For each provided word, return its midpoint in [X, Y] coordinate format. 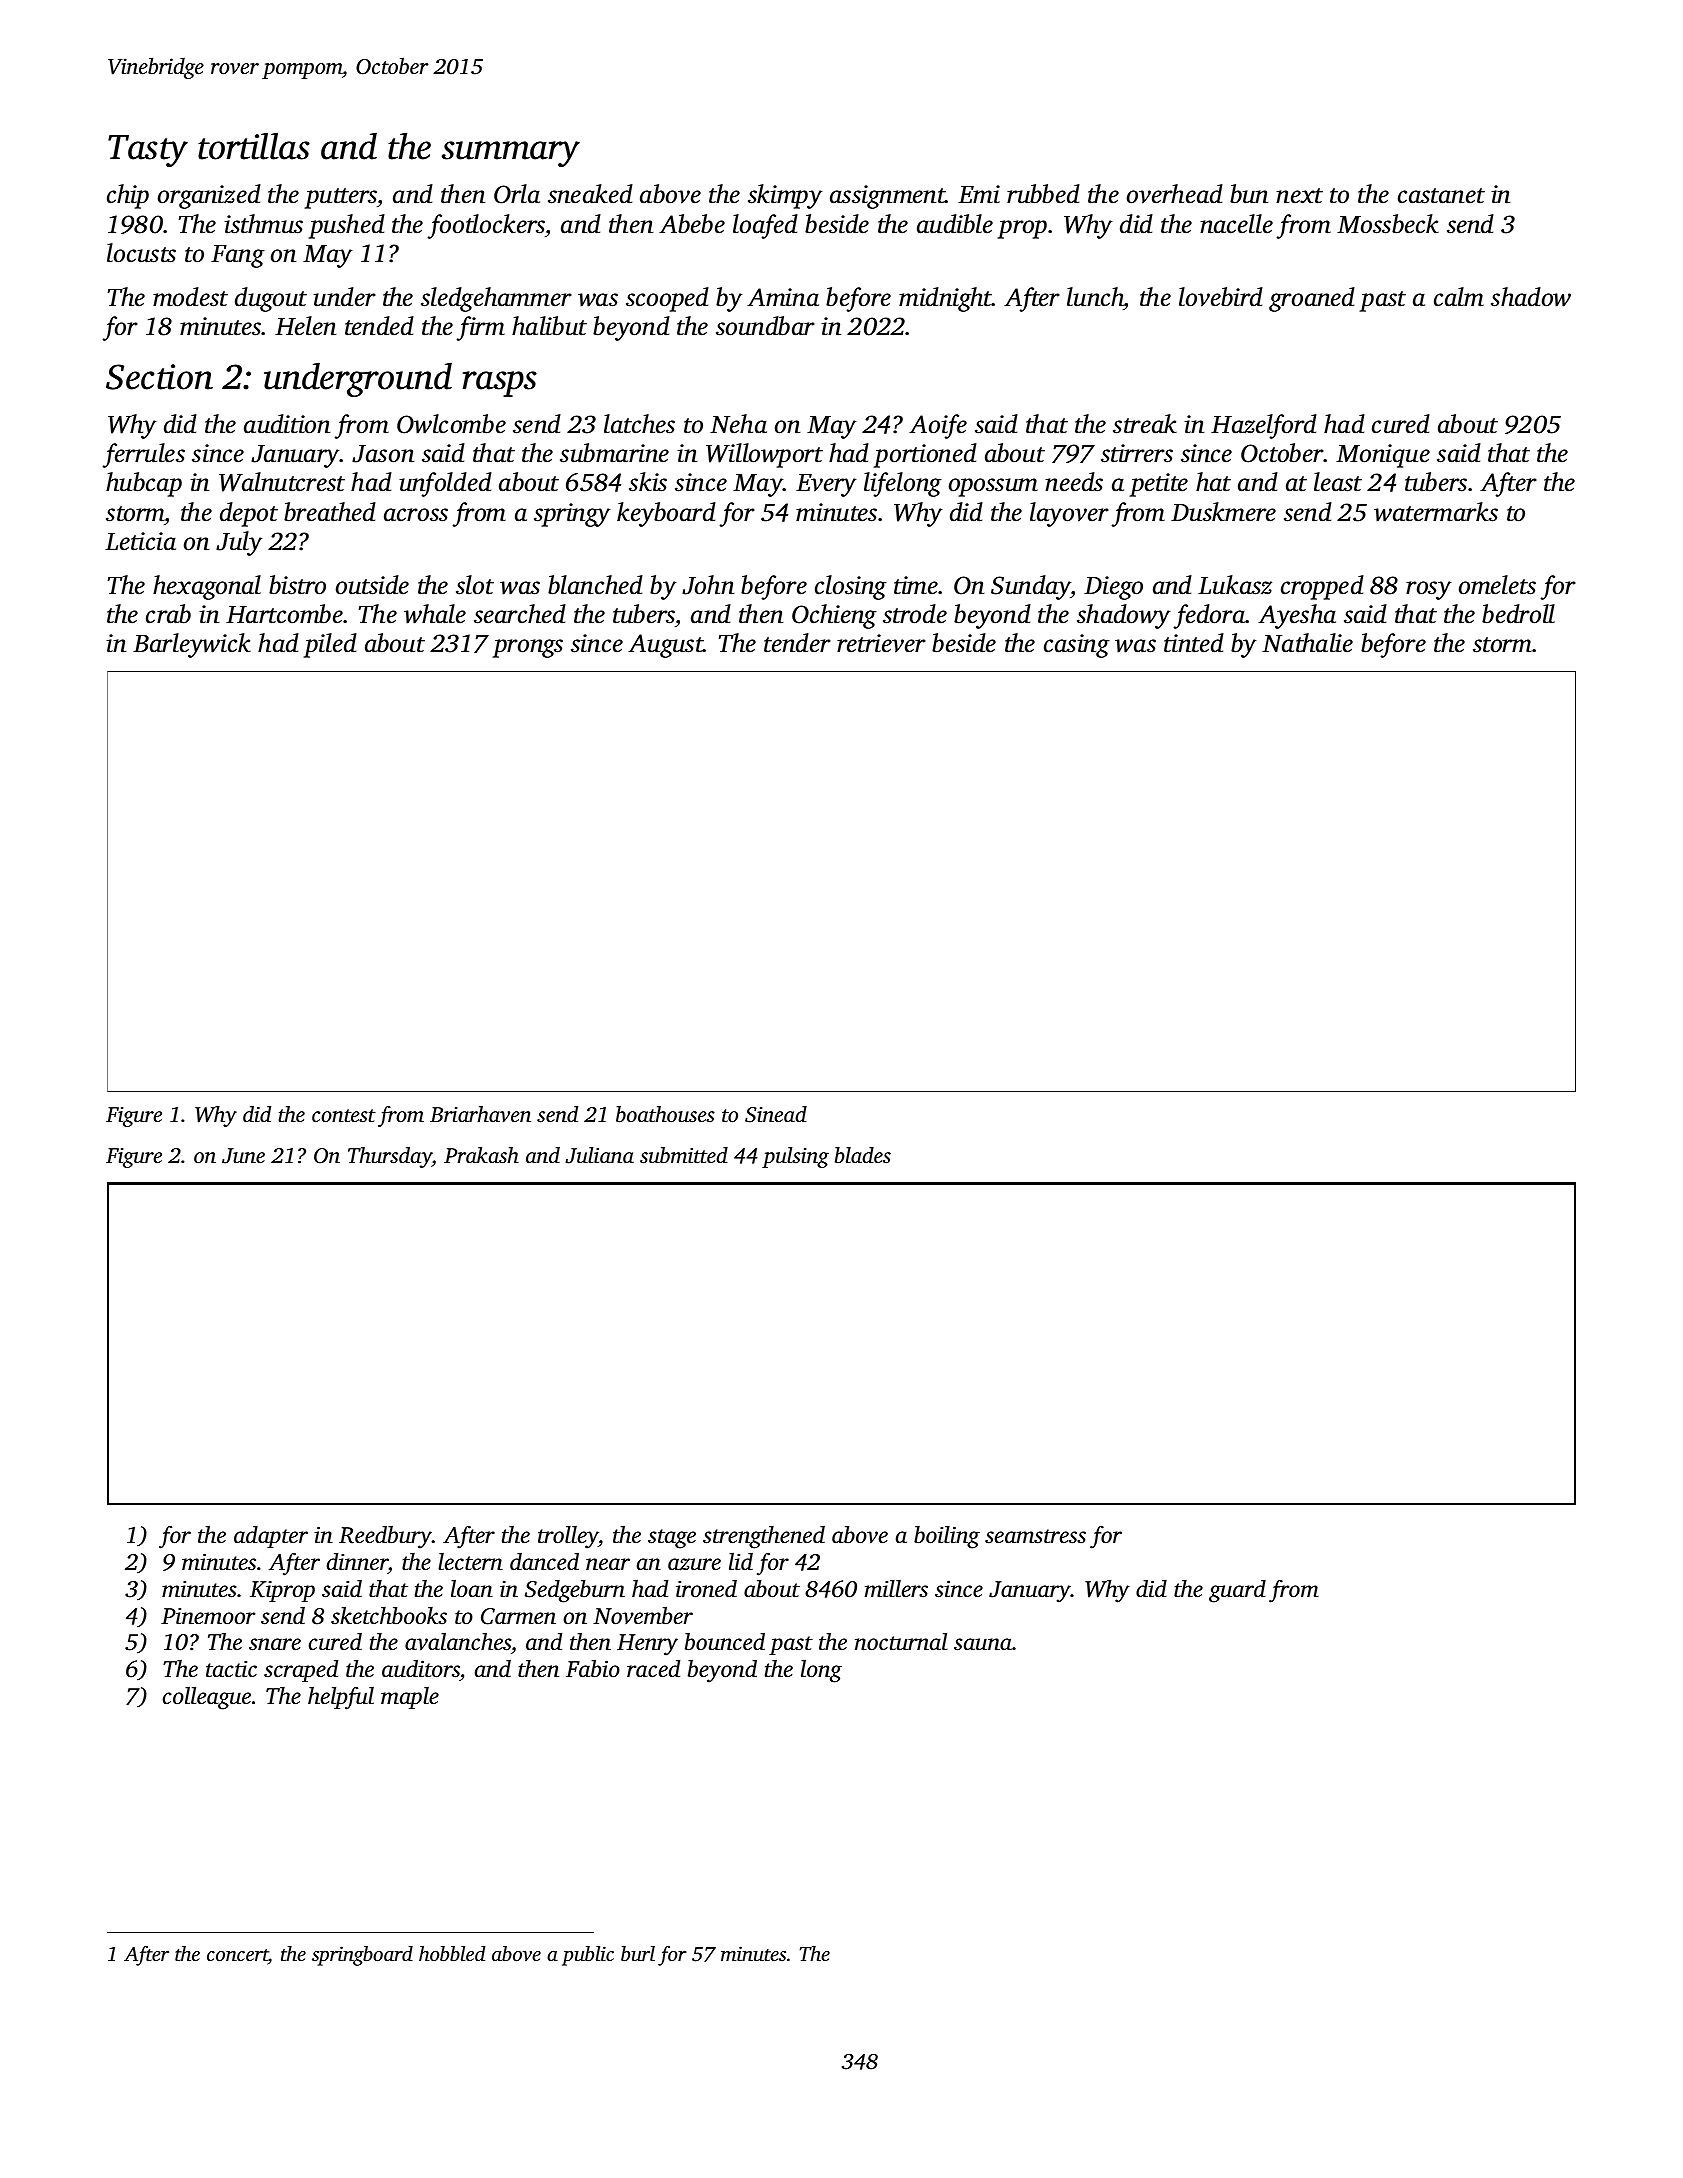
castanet [1441, 196]
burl [638, 1953]
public [588, 1956]
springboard [362, 1956]
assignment [888, 197]
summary [511, 154]
